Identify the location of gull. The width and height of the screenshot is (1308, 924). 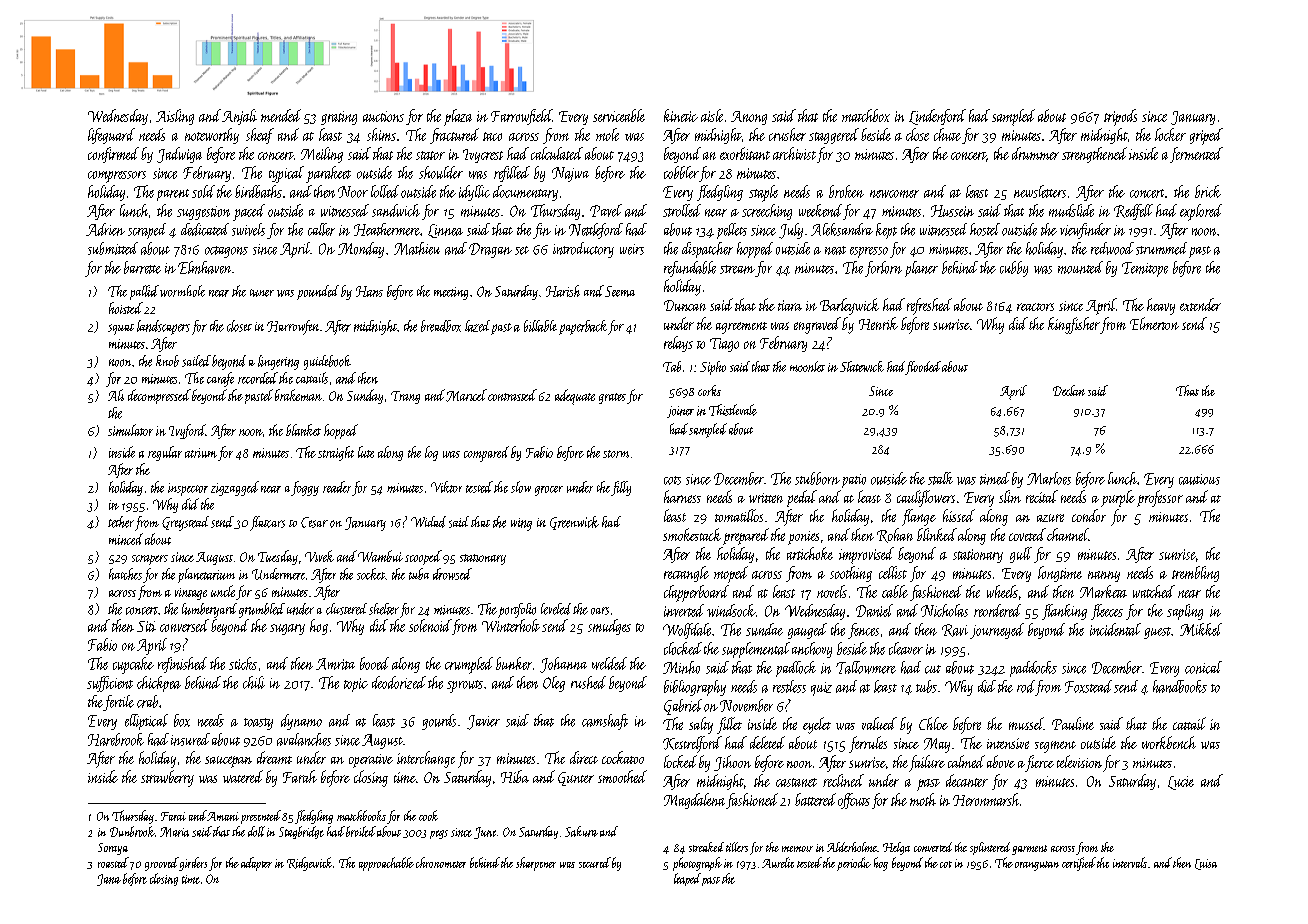
(1021, 555).
